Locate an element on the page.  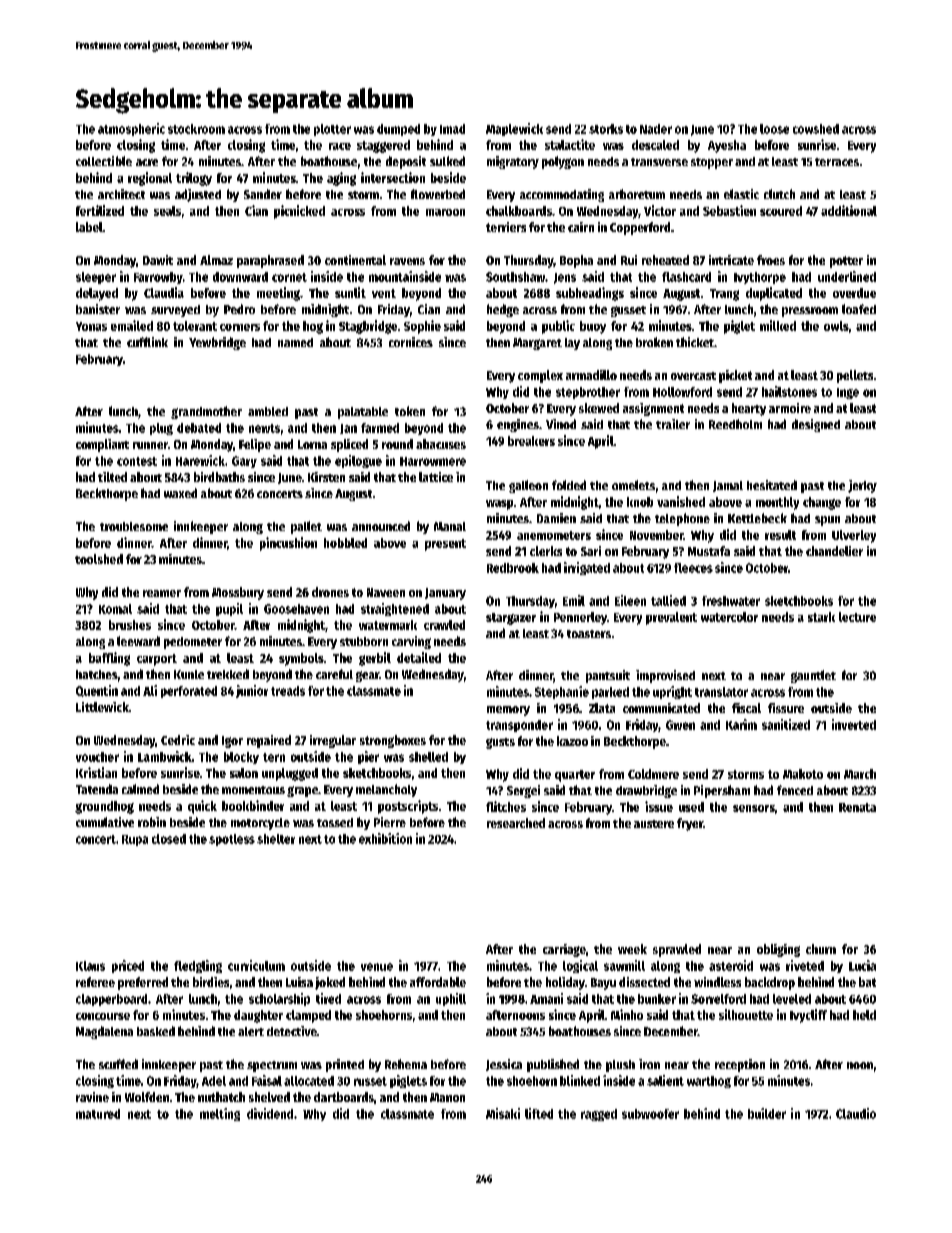
hearty is located at coordinates (749, 409).
